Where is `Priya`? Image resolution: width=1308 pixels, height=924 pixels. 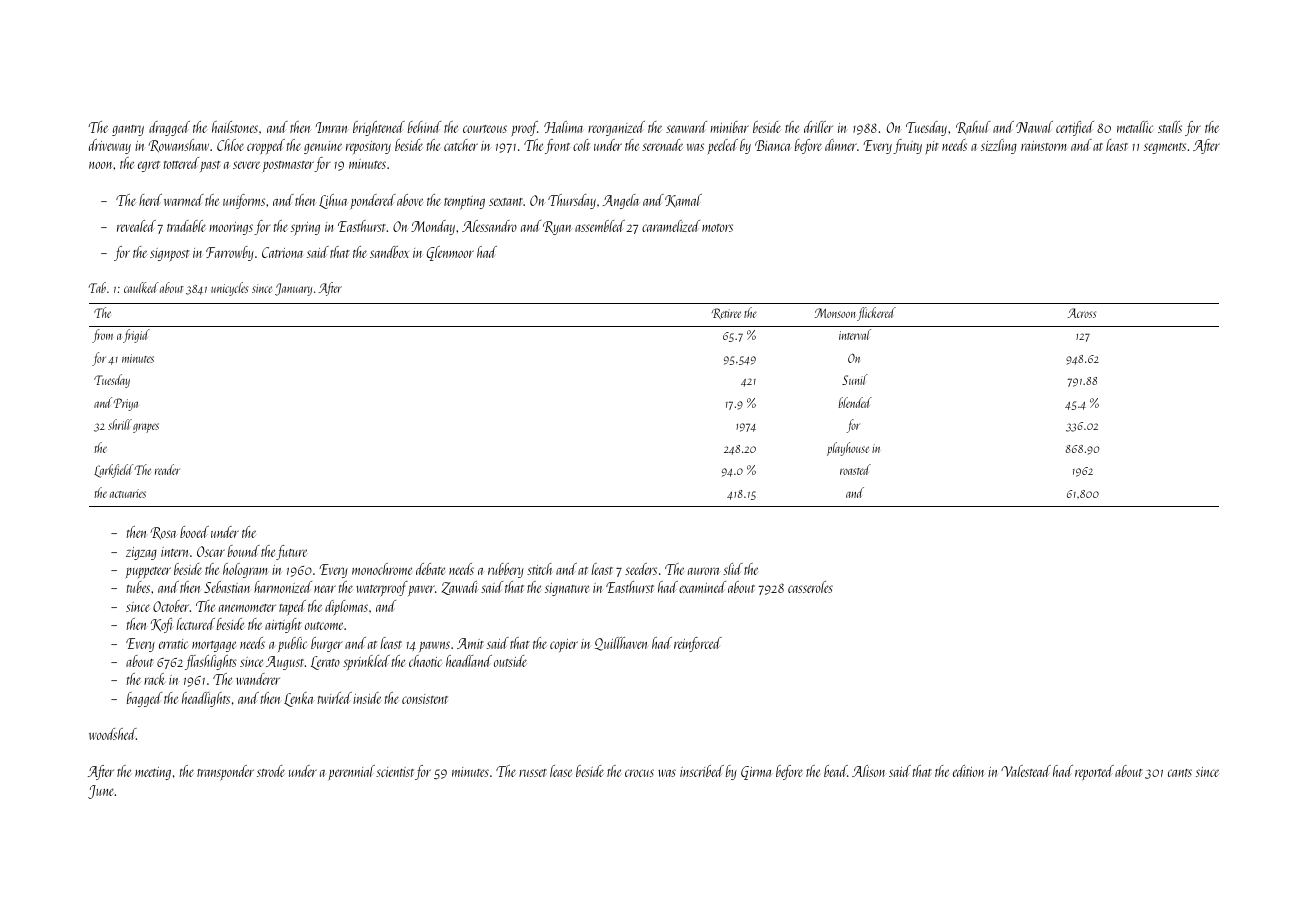
Priya is located at coordinates (126, 404).
